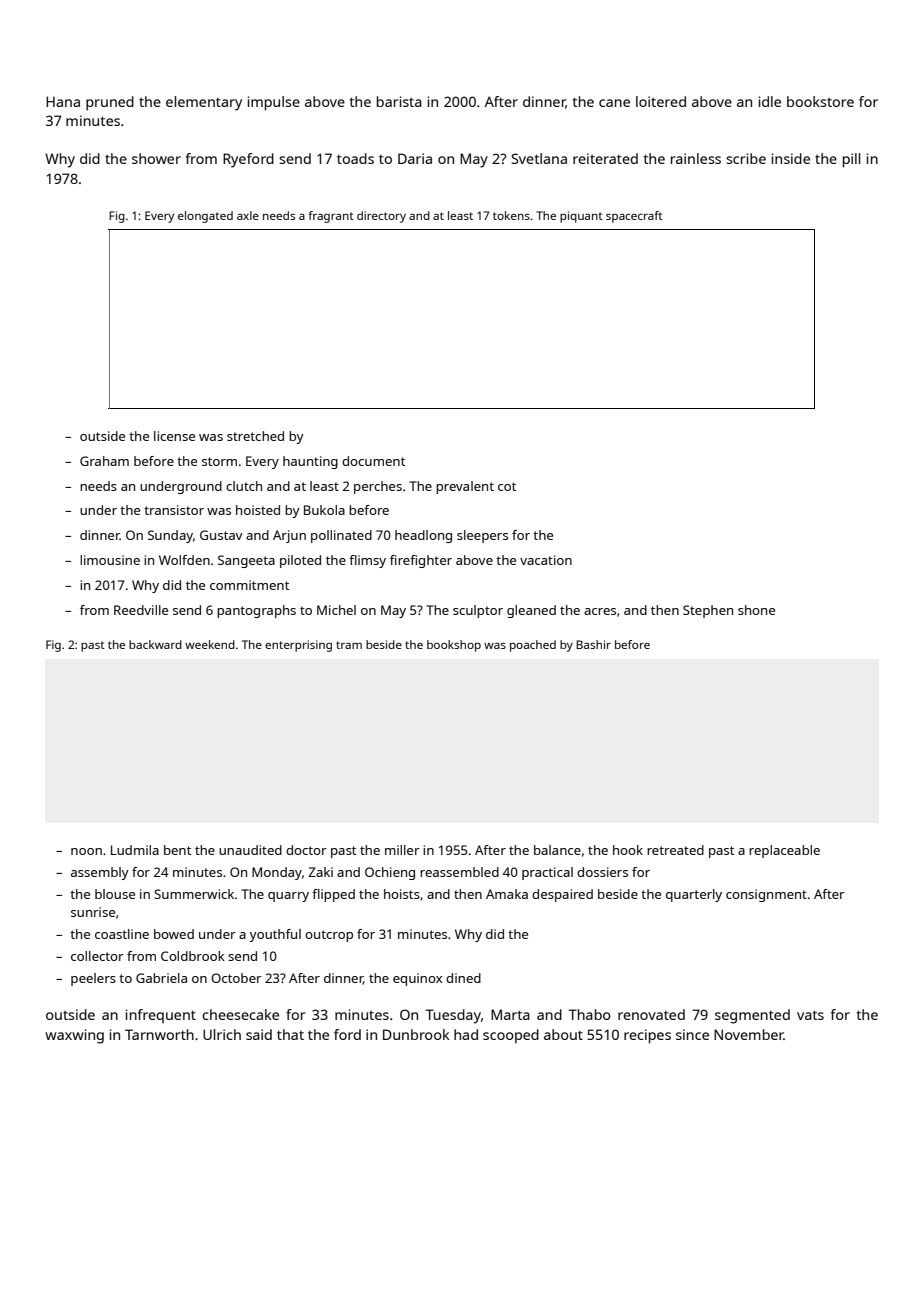 Image resolution: width=924 pixels, height=1308 pixels. What do you see at coordinates (634, 217) in the document?
I see `spacecraft` at bounding box center [634, 217].
